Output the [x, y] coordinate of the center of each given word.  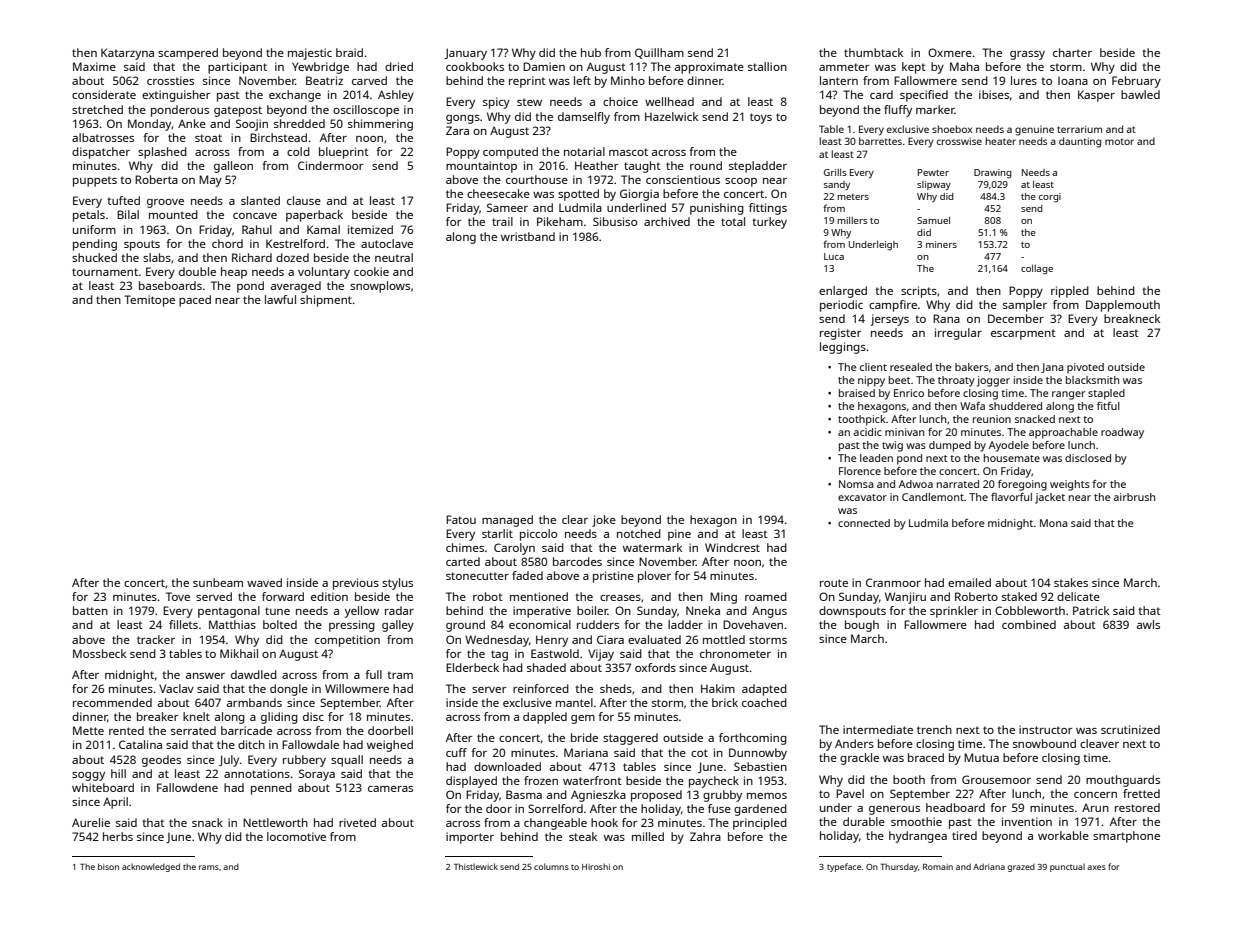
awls [1148, 624]
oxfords [655, 667]
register [840, 334]
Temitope [149, 301]
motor [1119, 141]
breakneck [1132, 318]
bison [108, 866]
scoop [741, 182]
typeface [844, 867]
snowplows [380, 287]
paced [195, 301]
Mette [88, 730]
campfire [893, 306]
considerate [104, 94]
